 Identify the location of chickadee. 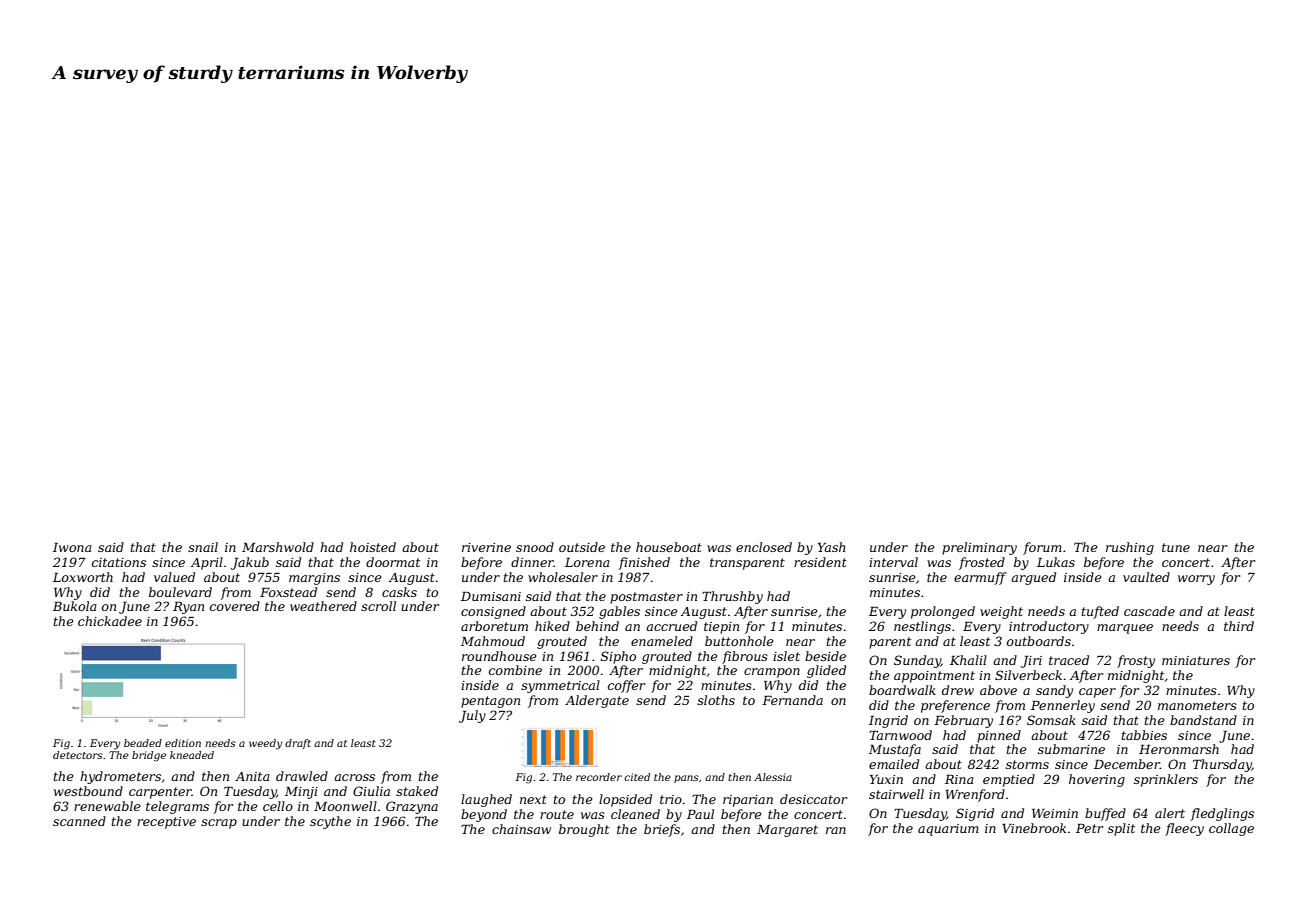
(110, 621).
